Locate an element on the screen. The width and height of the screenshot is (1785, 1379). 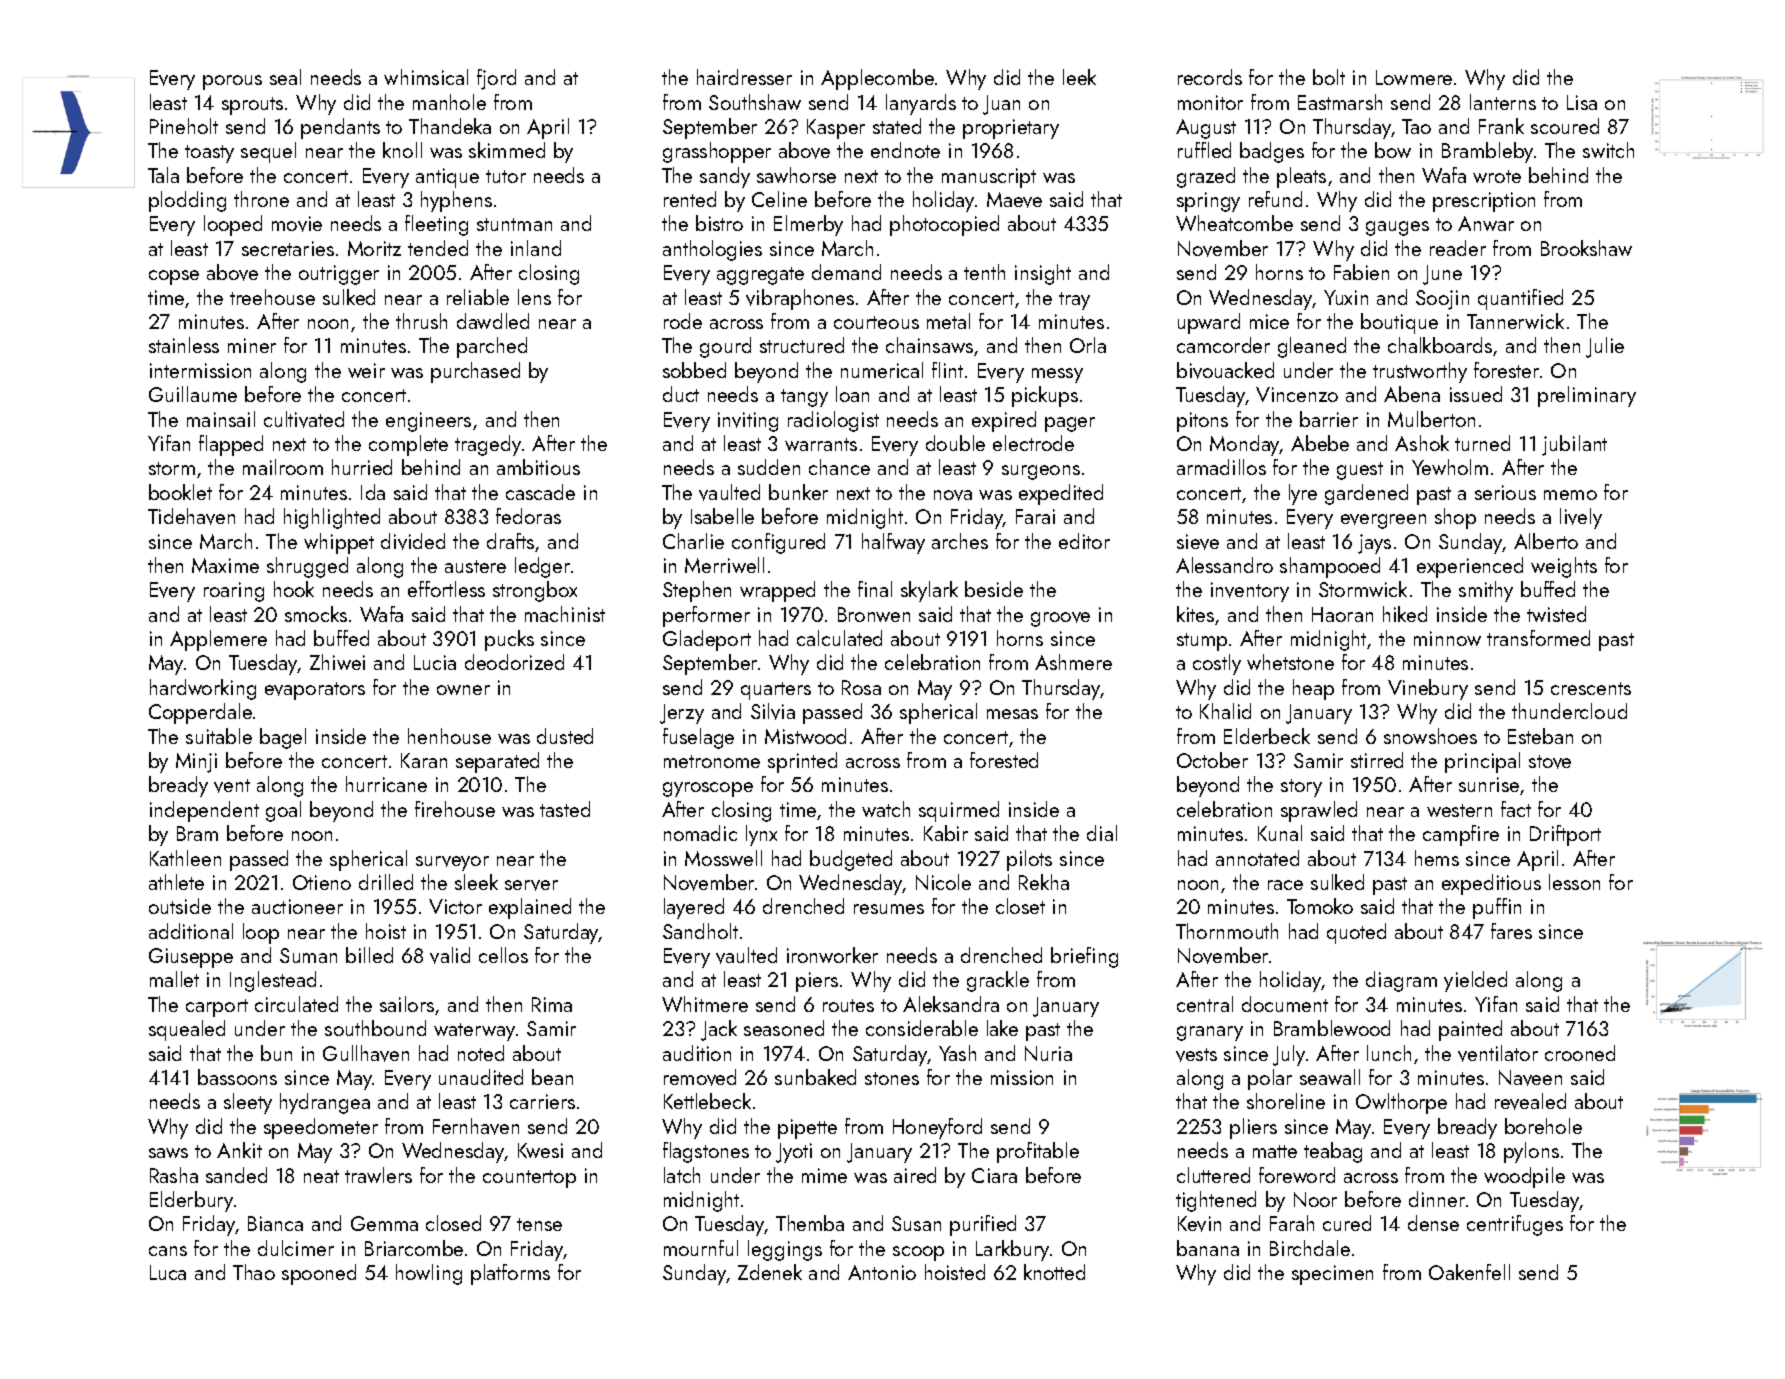
evaporators is located at coordinates (315, 691).
